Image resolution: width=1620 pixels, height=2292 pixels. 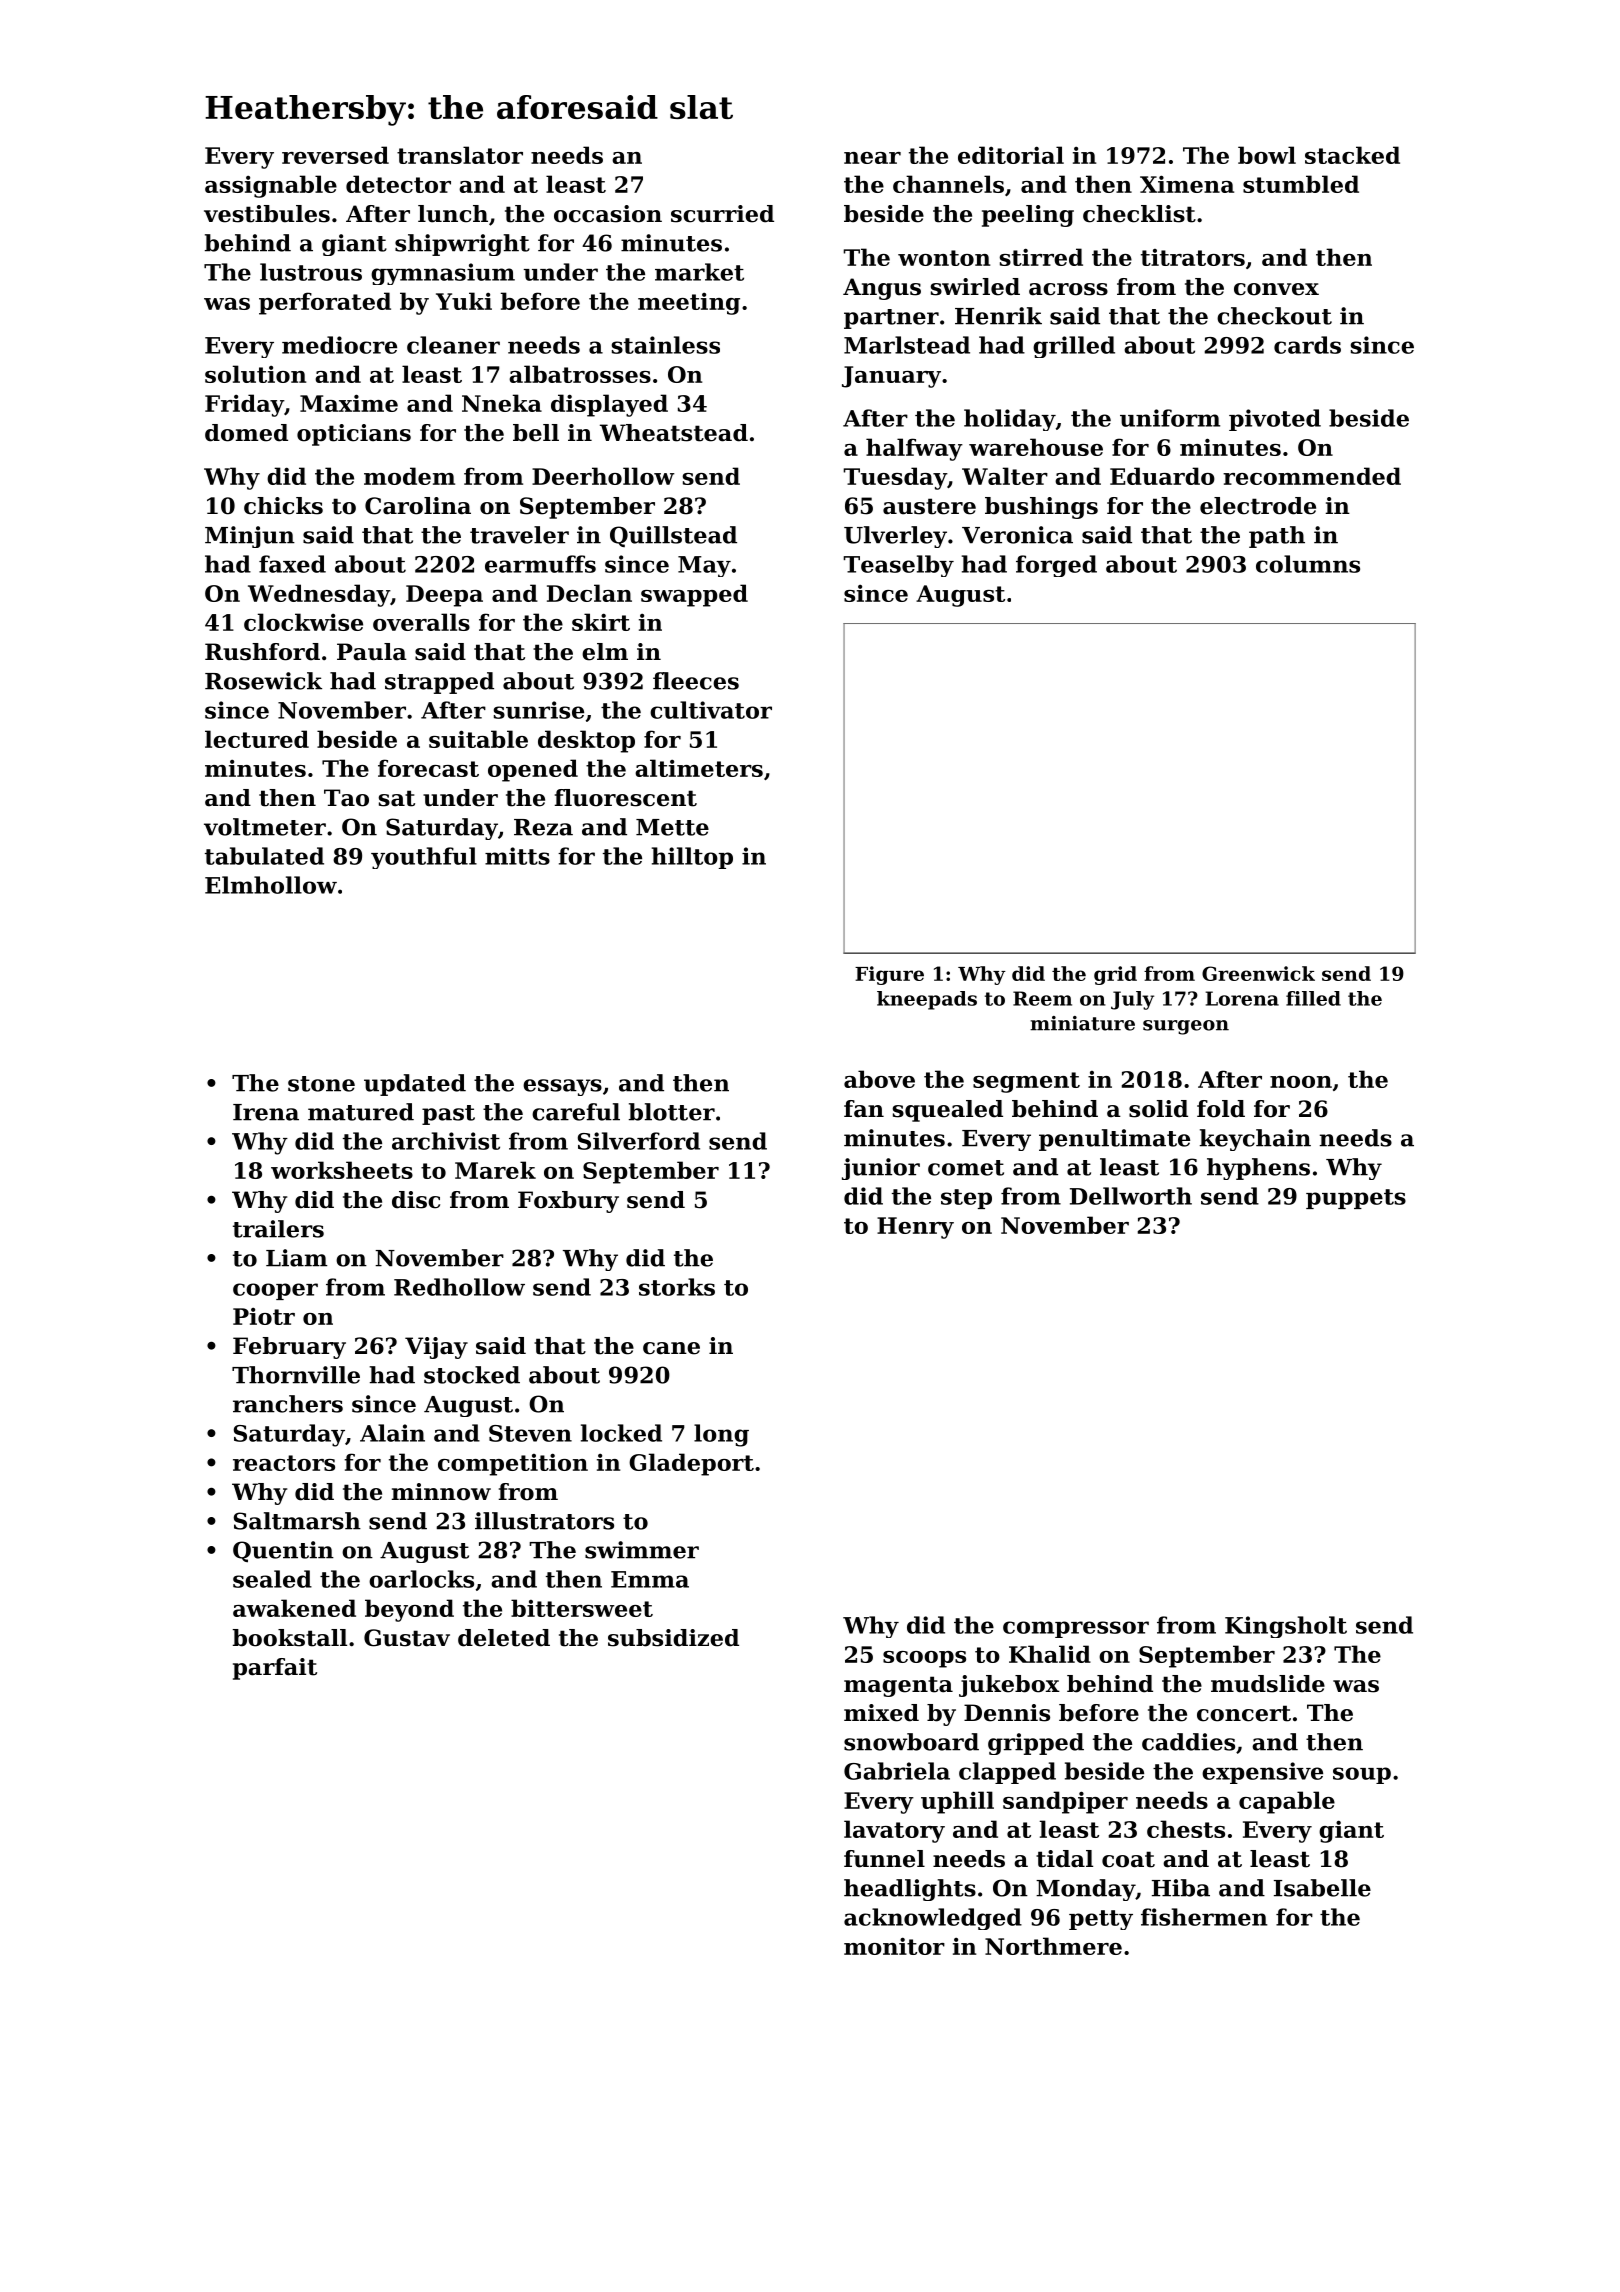 I want to click on cultivator, so click(x=711, y=710).
